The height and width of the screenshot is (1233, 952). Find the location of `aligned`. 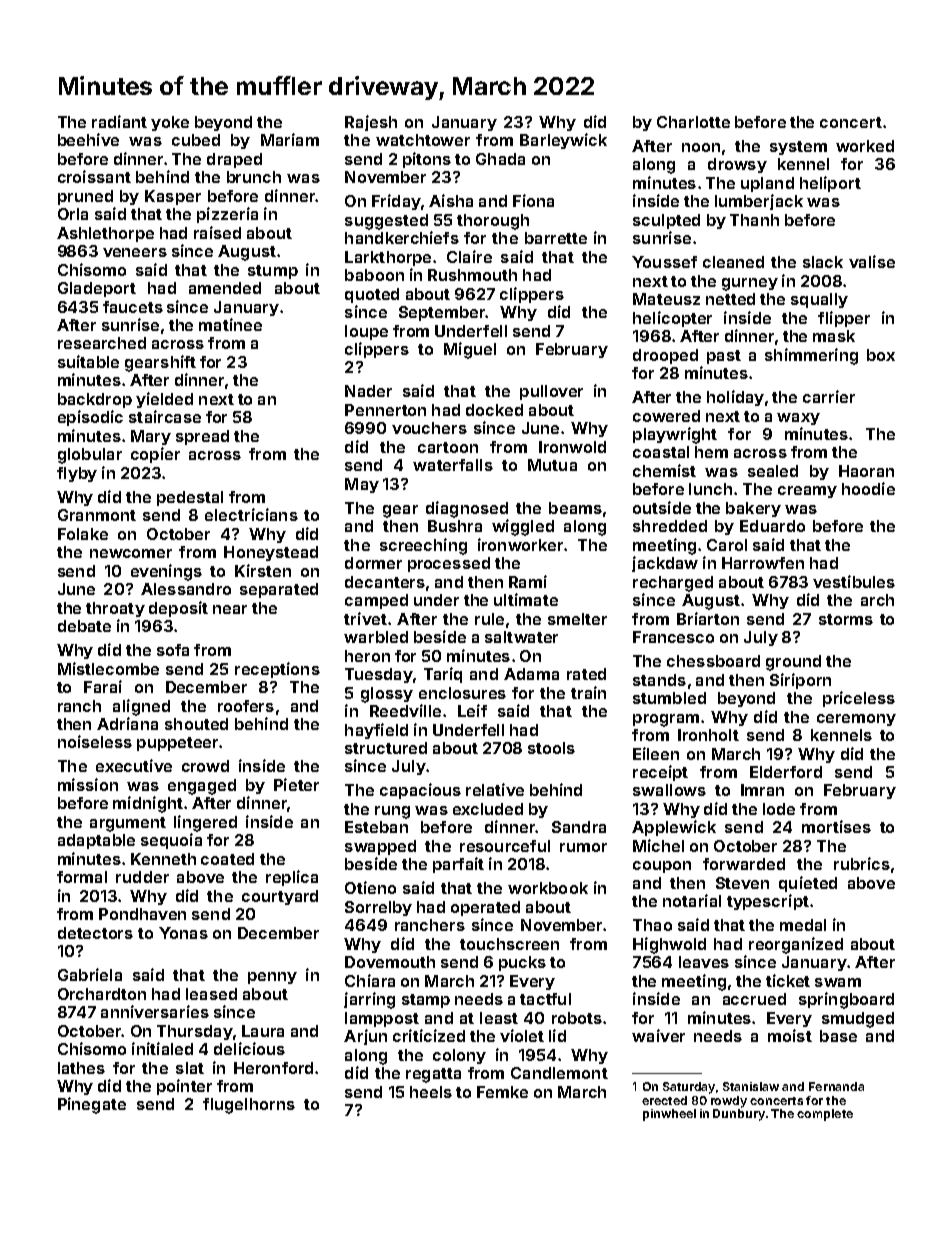

aligned is located at coordinates (141, 707).
